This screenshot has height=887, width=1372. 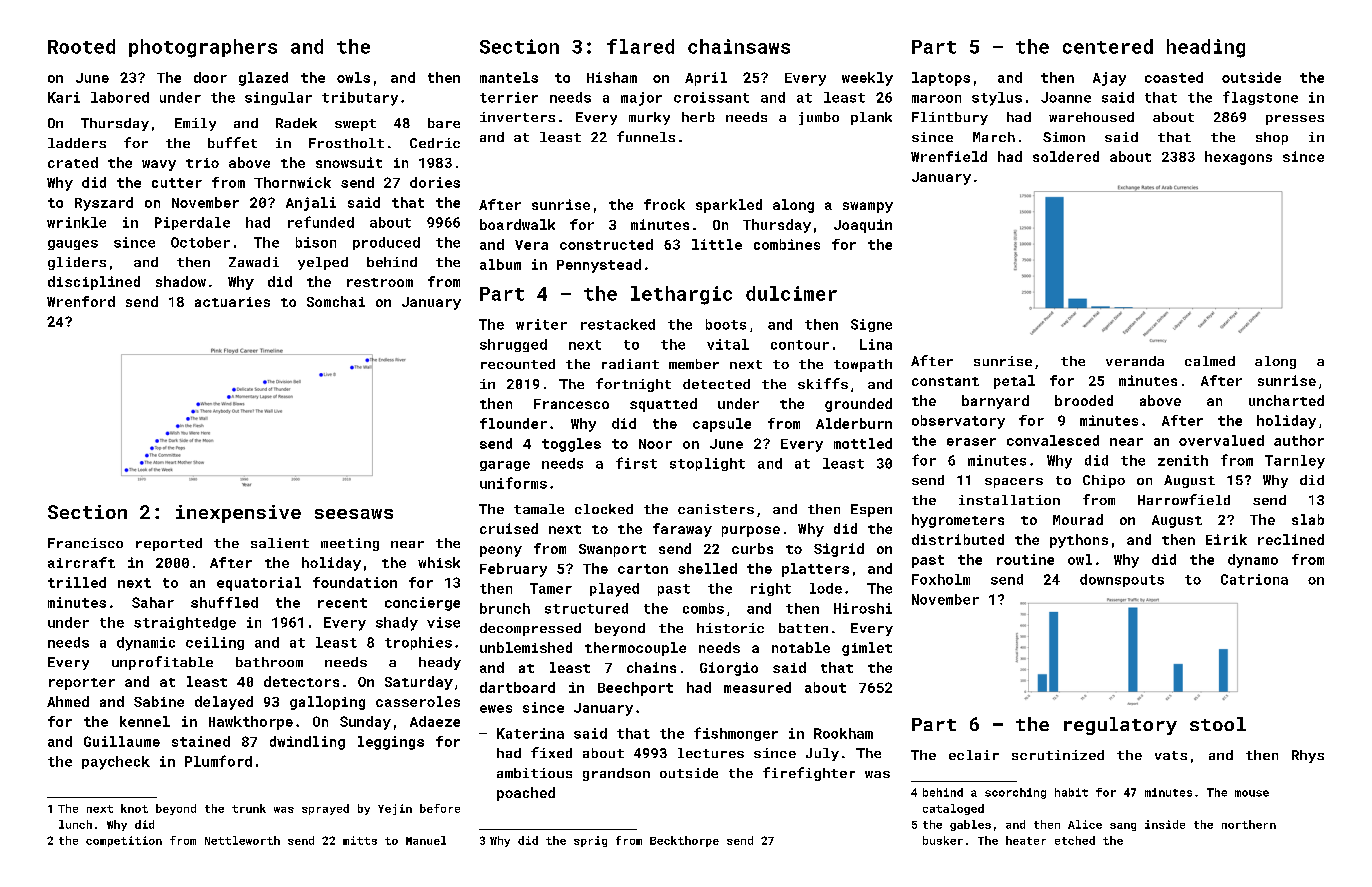 What do you see at coordinates (81, 46) in the screenshot?
I see `Rooted` at bounding box center [81, 46].
